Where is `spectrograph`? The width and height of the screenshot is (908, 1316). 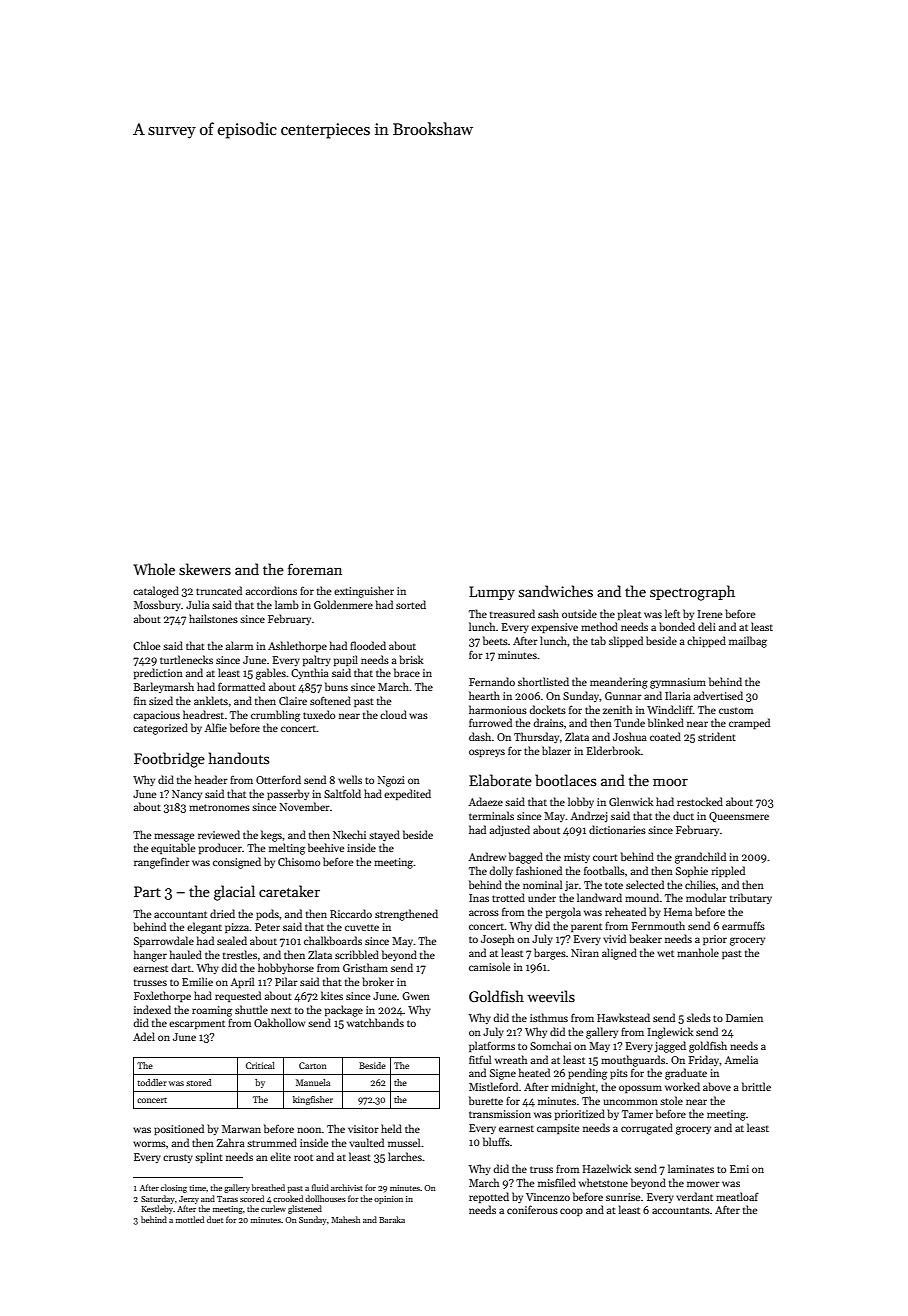
spectrograph is located at coordinates (692, 593).
